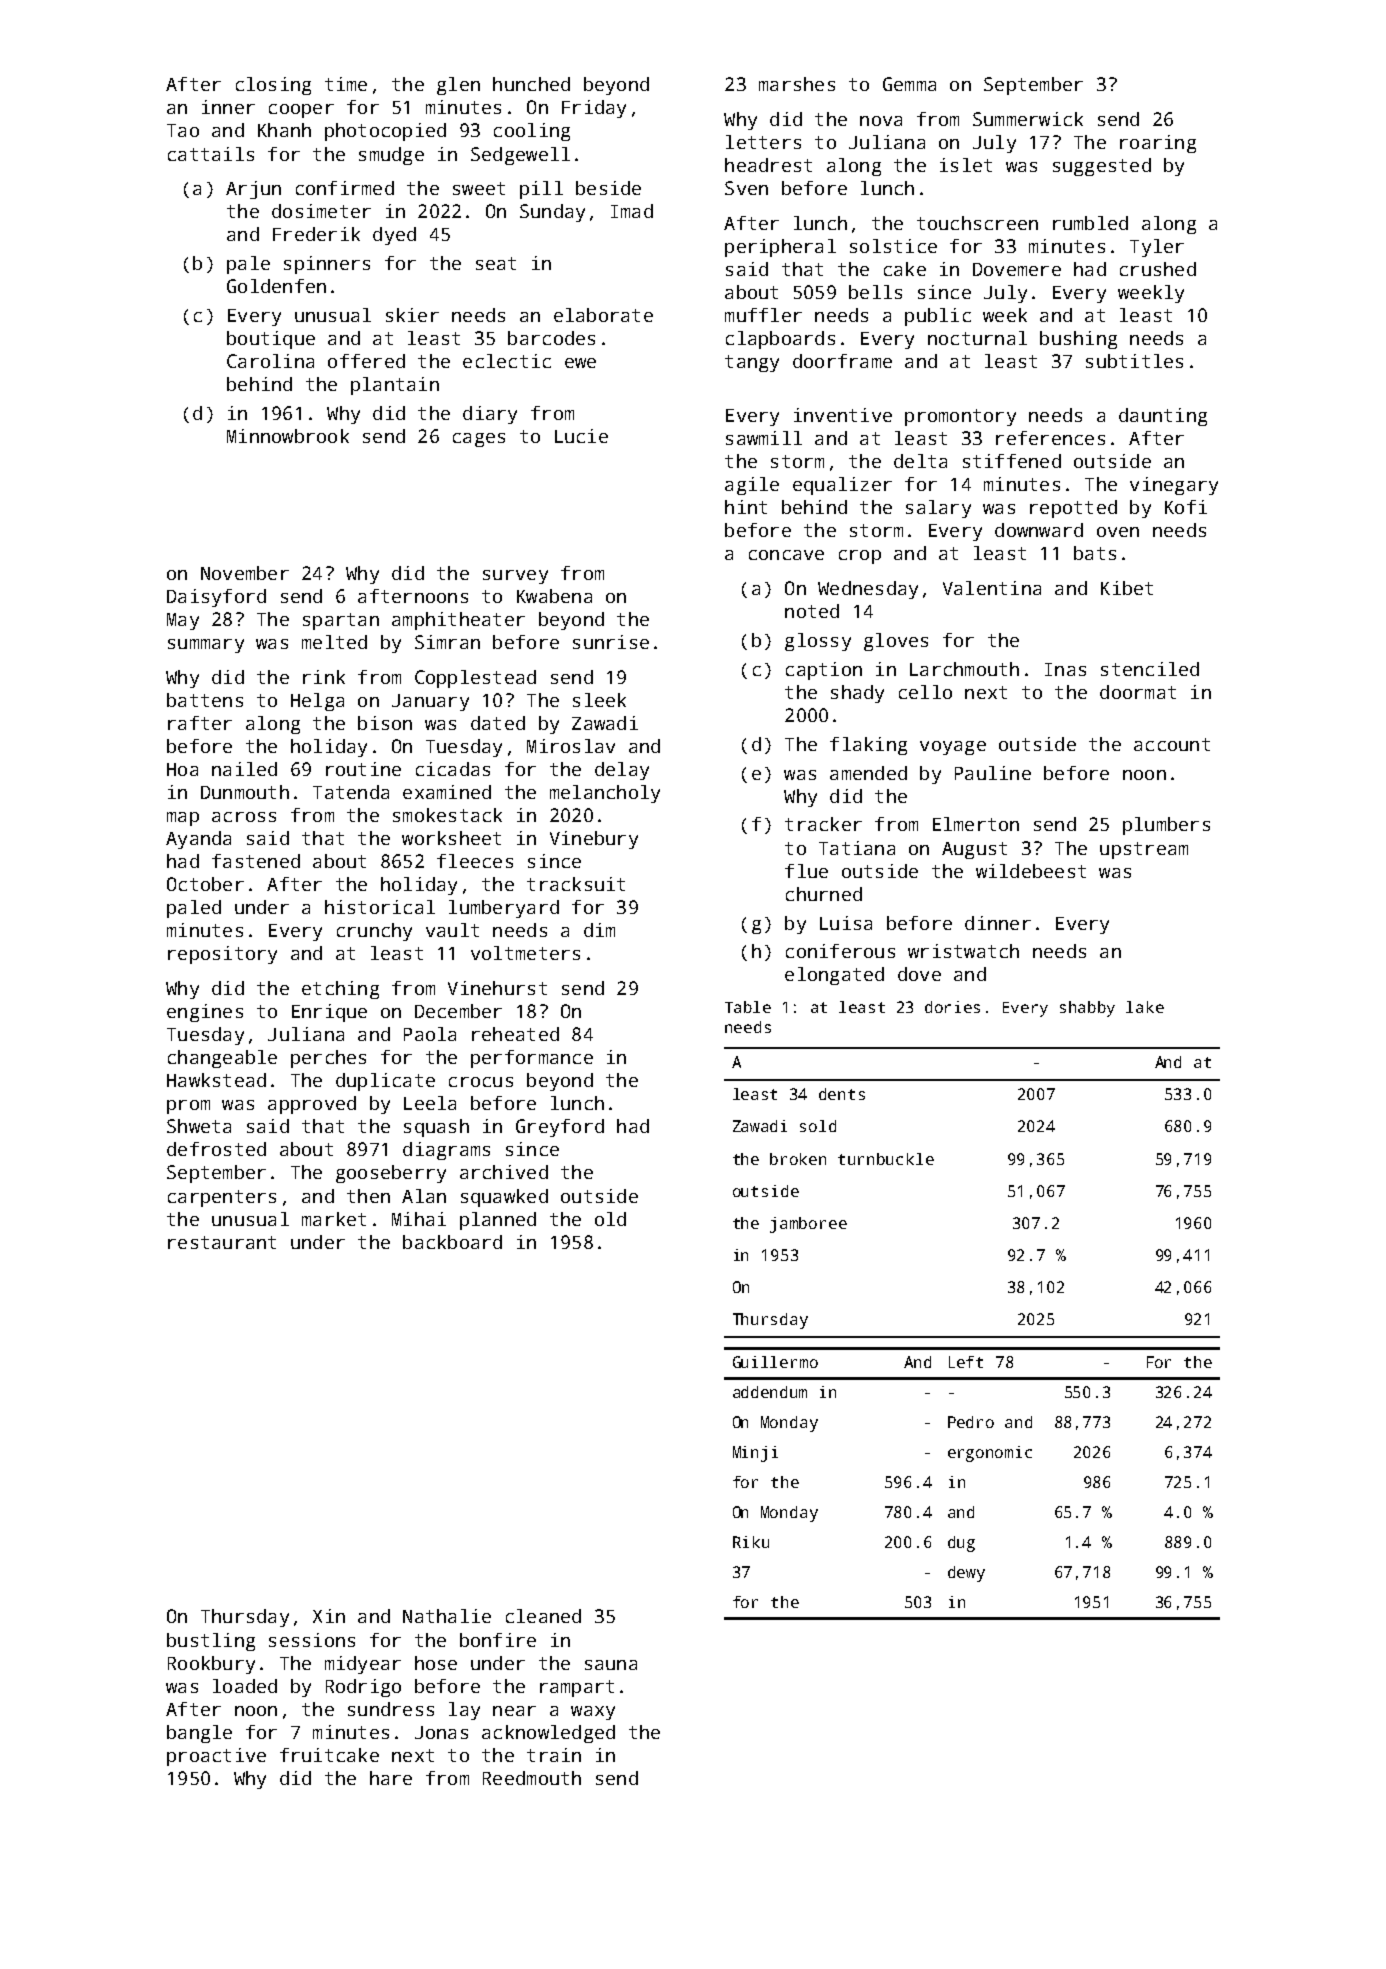  I want to click on marshes, so click(797, 84).
